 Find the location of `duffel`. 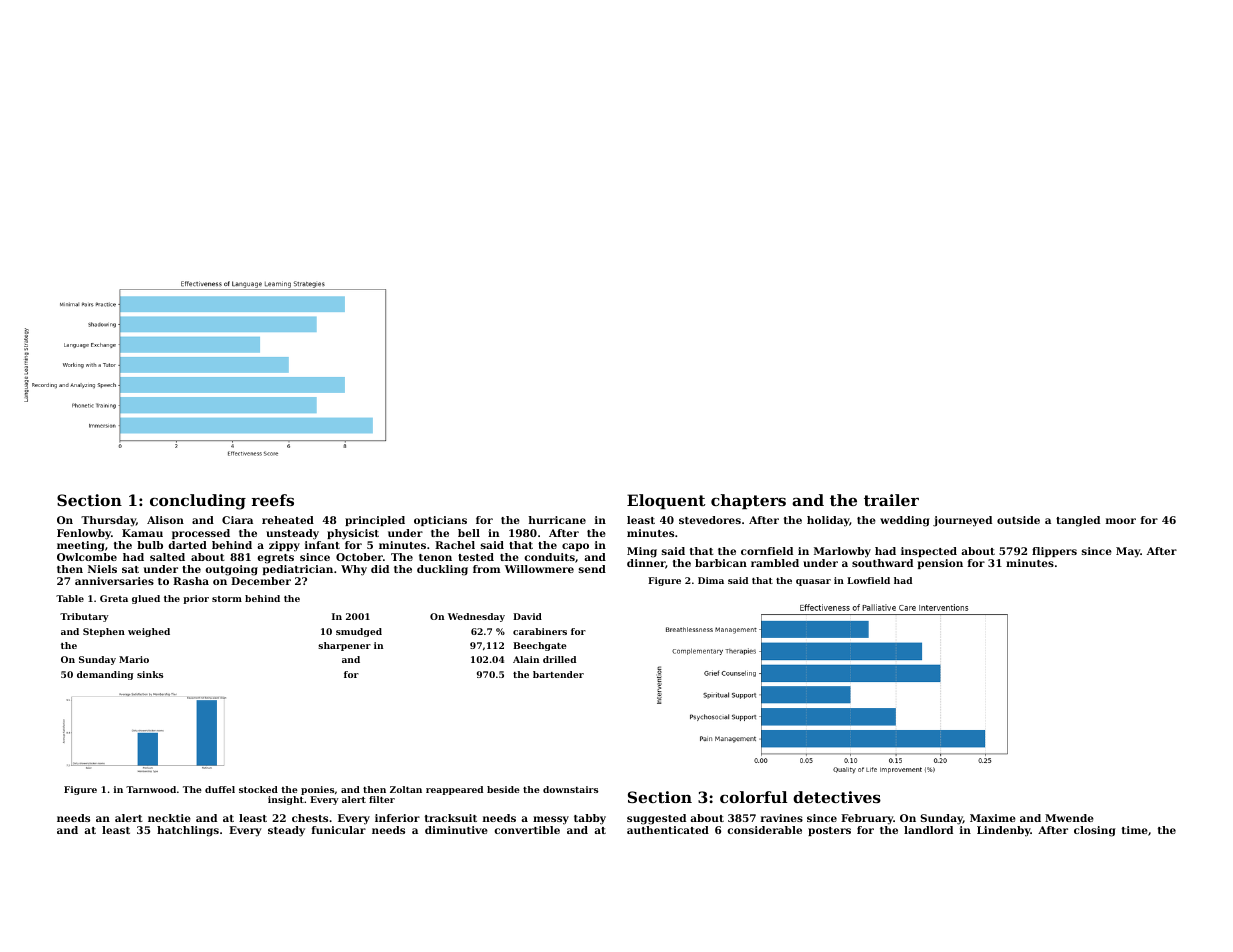

duffel is located at coordinates (220, 789).
